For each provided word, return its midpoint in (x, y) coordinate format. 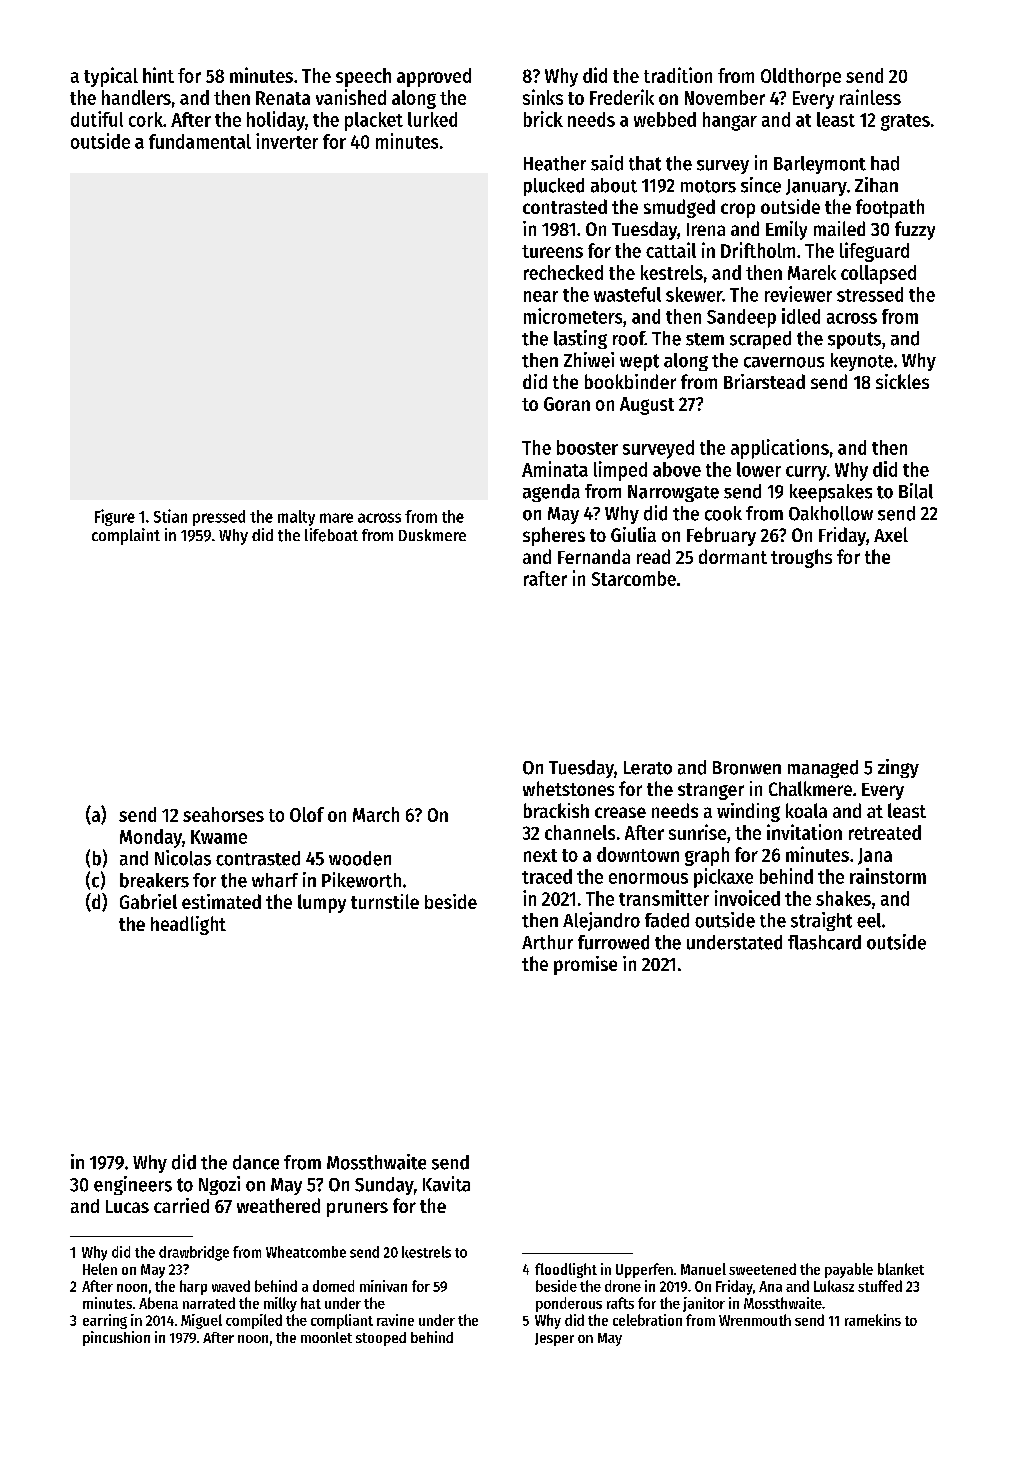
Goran (567, 404)
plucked (554, 187)
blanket (901, 1269)
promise (585, 965)
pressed (219, 518)
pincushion (116, 1338)
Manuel (703, 1269)
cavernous (784, 362)
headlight (188, 925)
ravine (395, 1320)
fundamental (200, 141)
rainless (870, 97)
